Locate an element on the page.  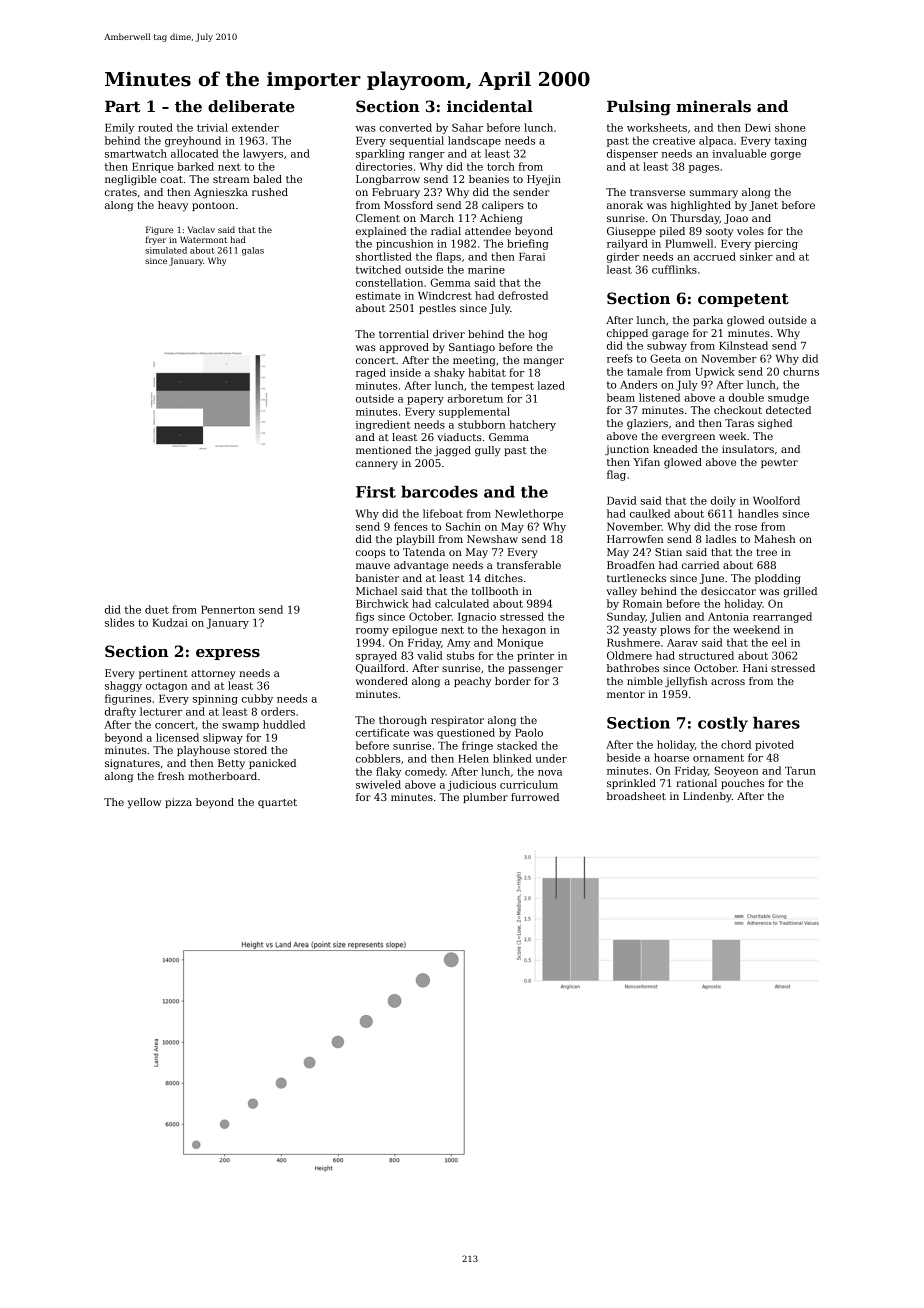
extender is located at coordinates (255, 127).
